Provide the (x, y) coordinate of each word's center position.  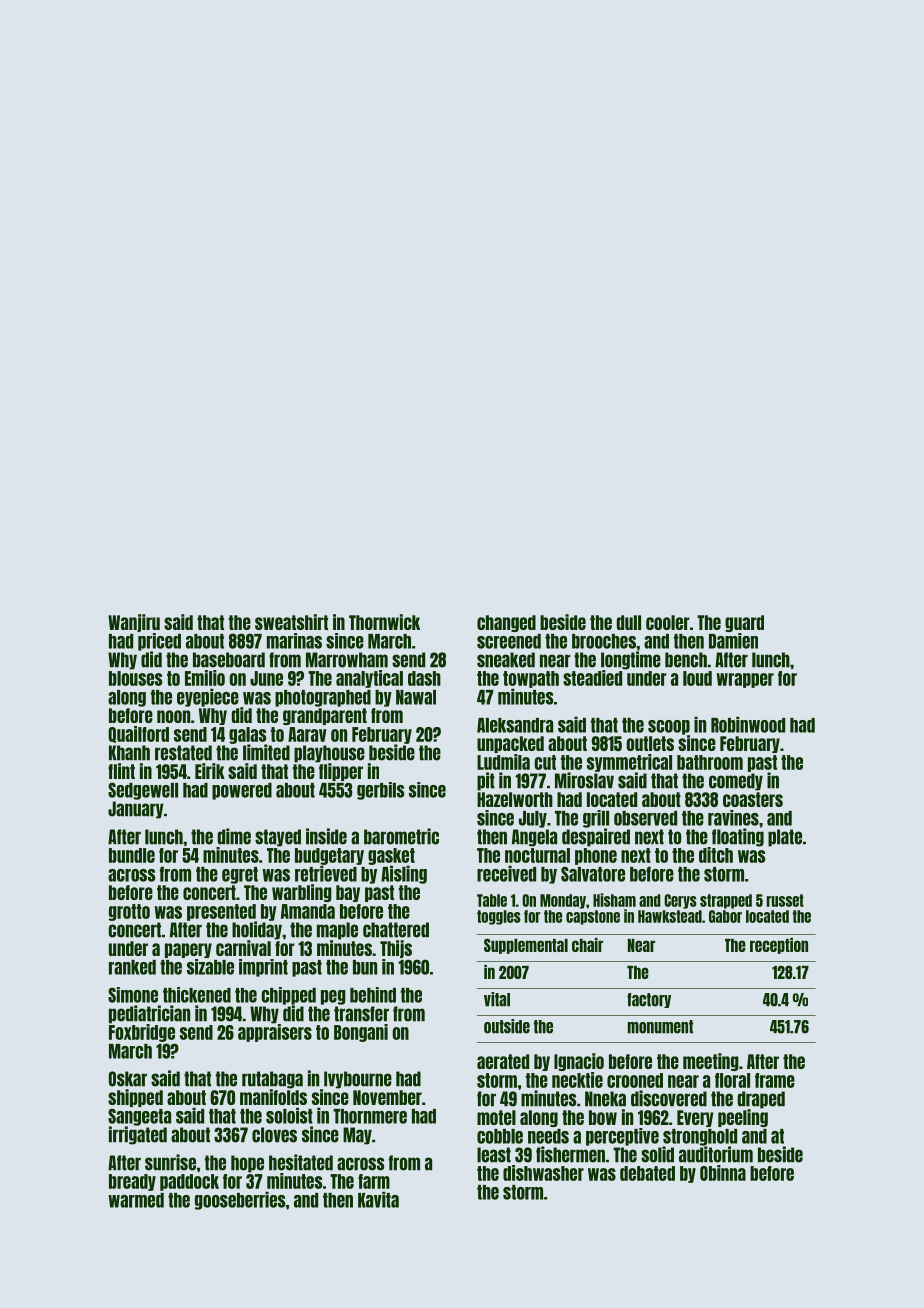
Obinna (723, 1173)
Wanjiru (134, 623)
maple (337, 931)
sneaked (506, 660)
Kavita (378, 1199)
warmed (136, 1200)
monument (660, 1027)
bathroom (710, 762)
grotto (129, 912)
